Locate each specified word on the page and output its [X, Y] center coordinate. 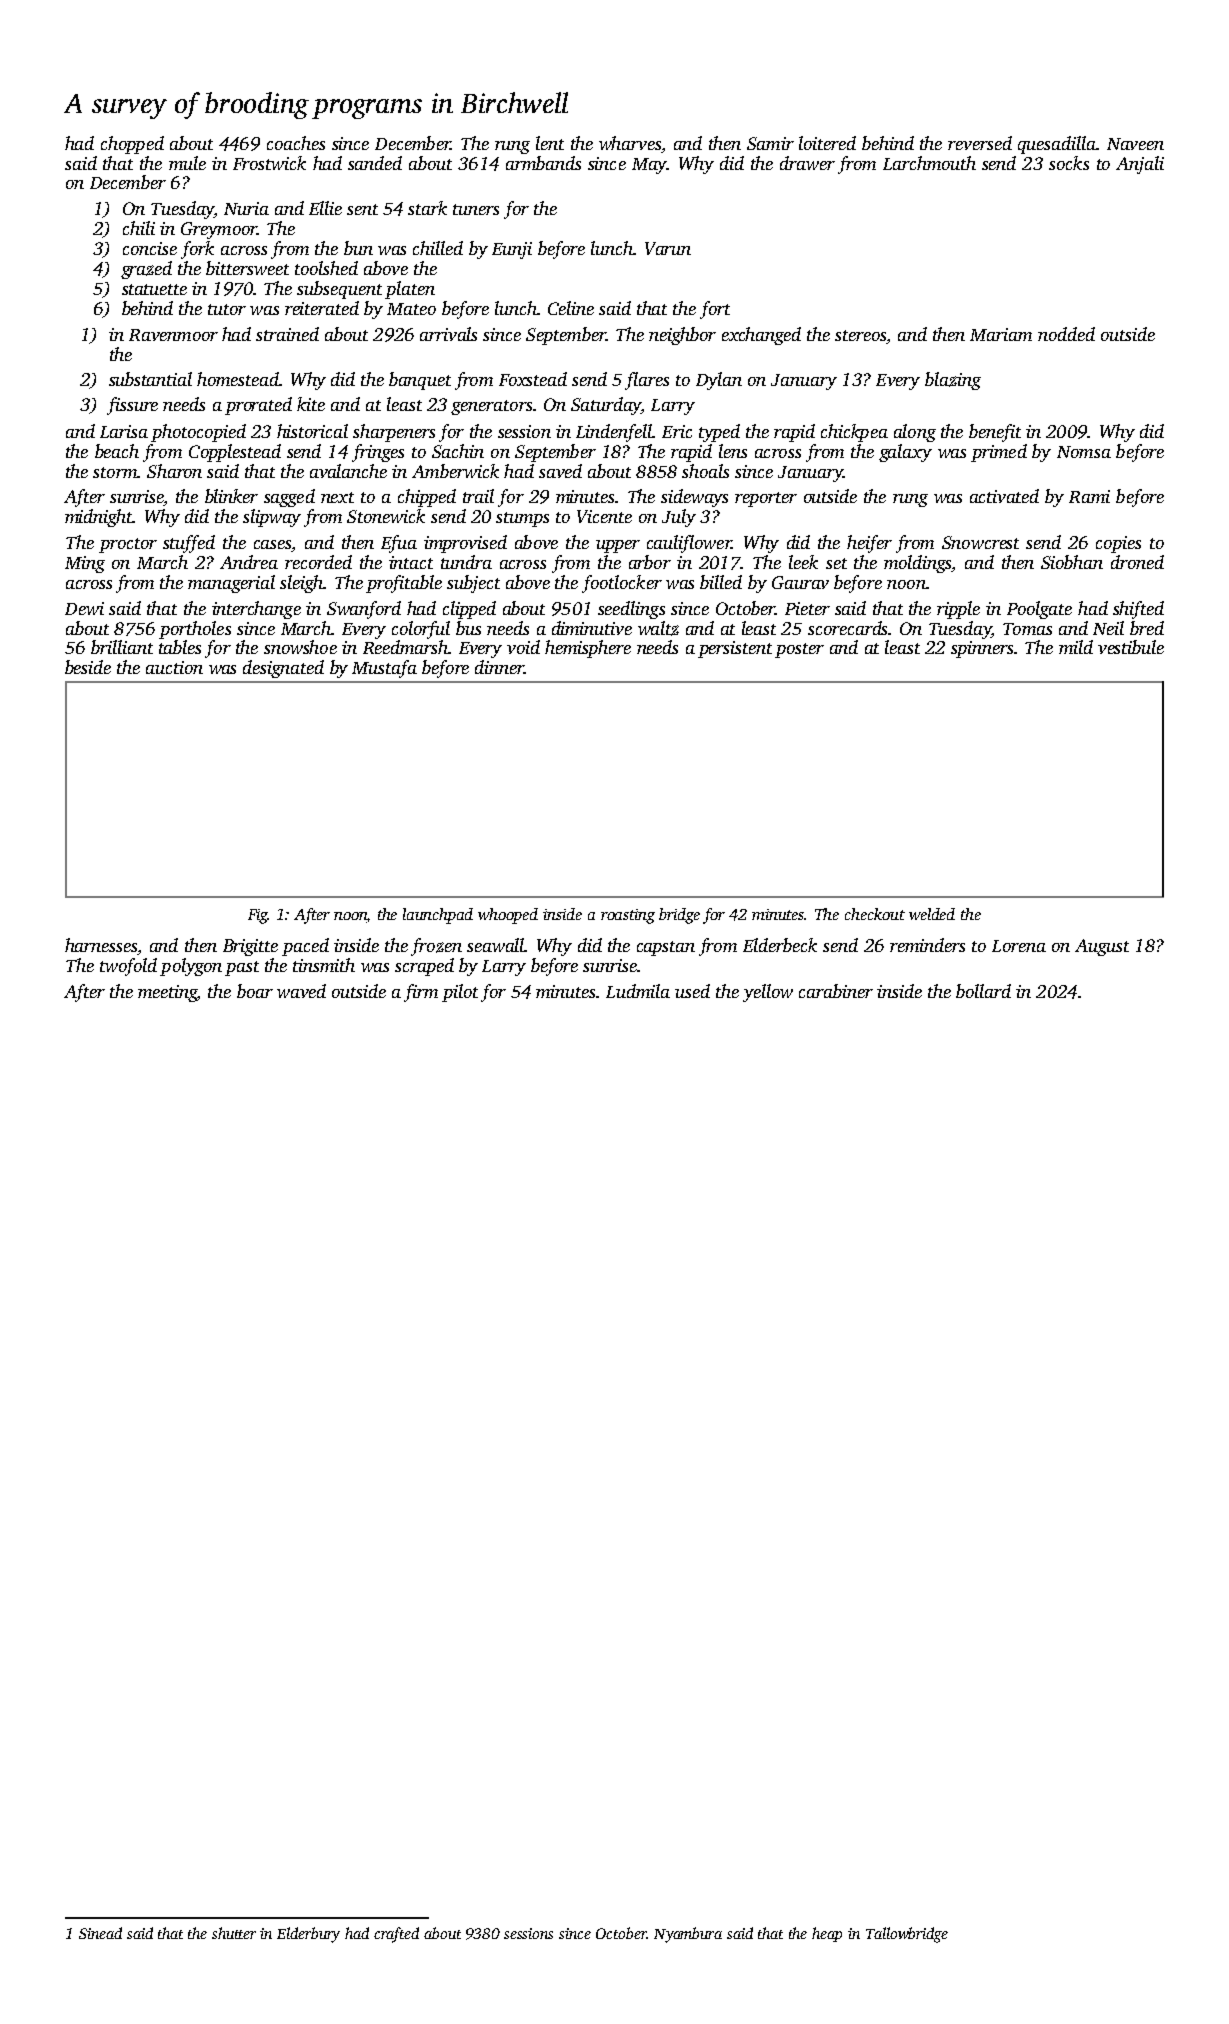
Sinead [100, 1933]
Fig [258, 916]
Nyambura [688, 1935]
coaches [296, 143]
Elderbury [308, 1935]
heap [827, 1934]
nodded [1066, 334]
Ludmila [638, 991]
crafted [396, 1935]
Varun [668, 248]
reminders [927, 945]
